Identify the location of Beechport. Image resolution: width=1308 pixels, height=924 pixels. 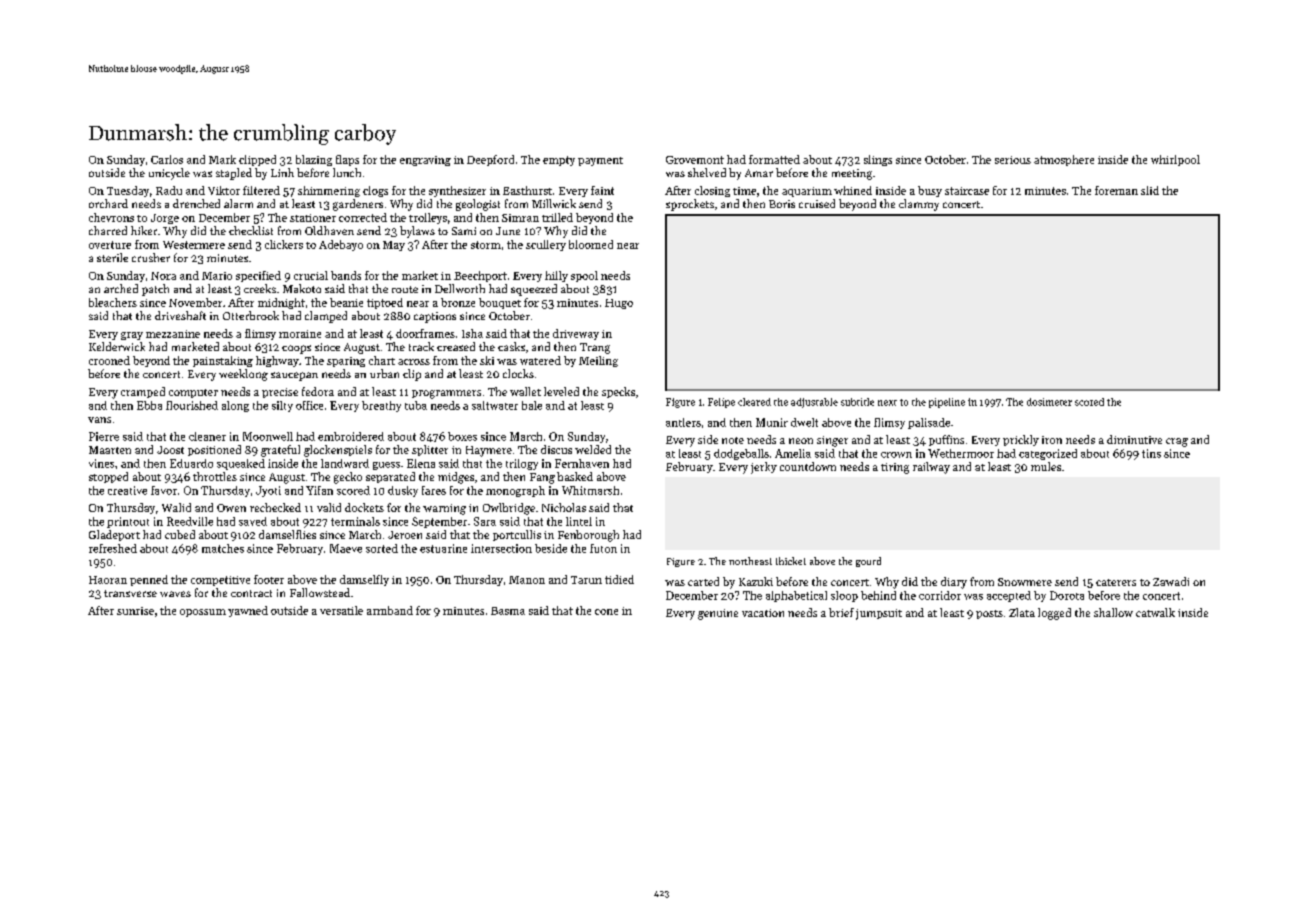
(480, 276).
